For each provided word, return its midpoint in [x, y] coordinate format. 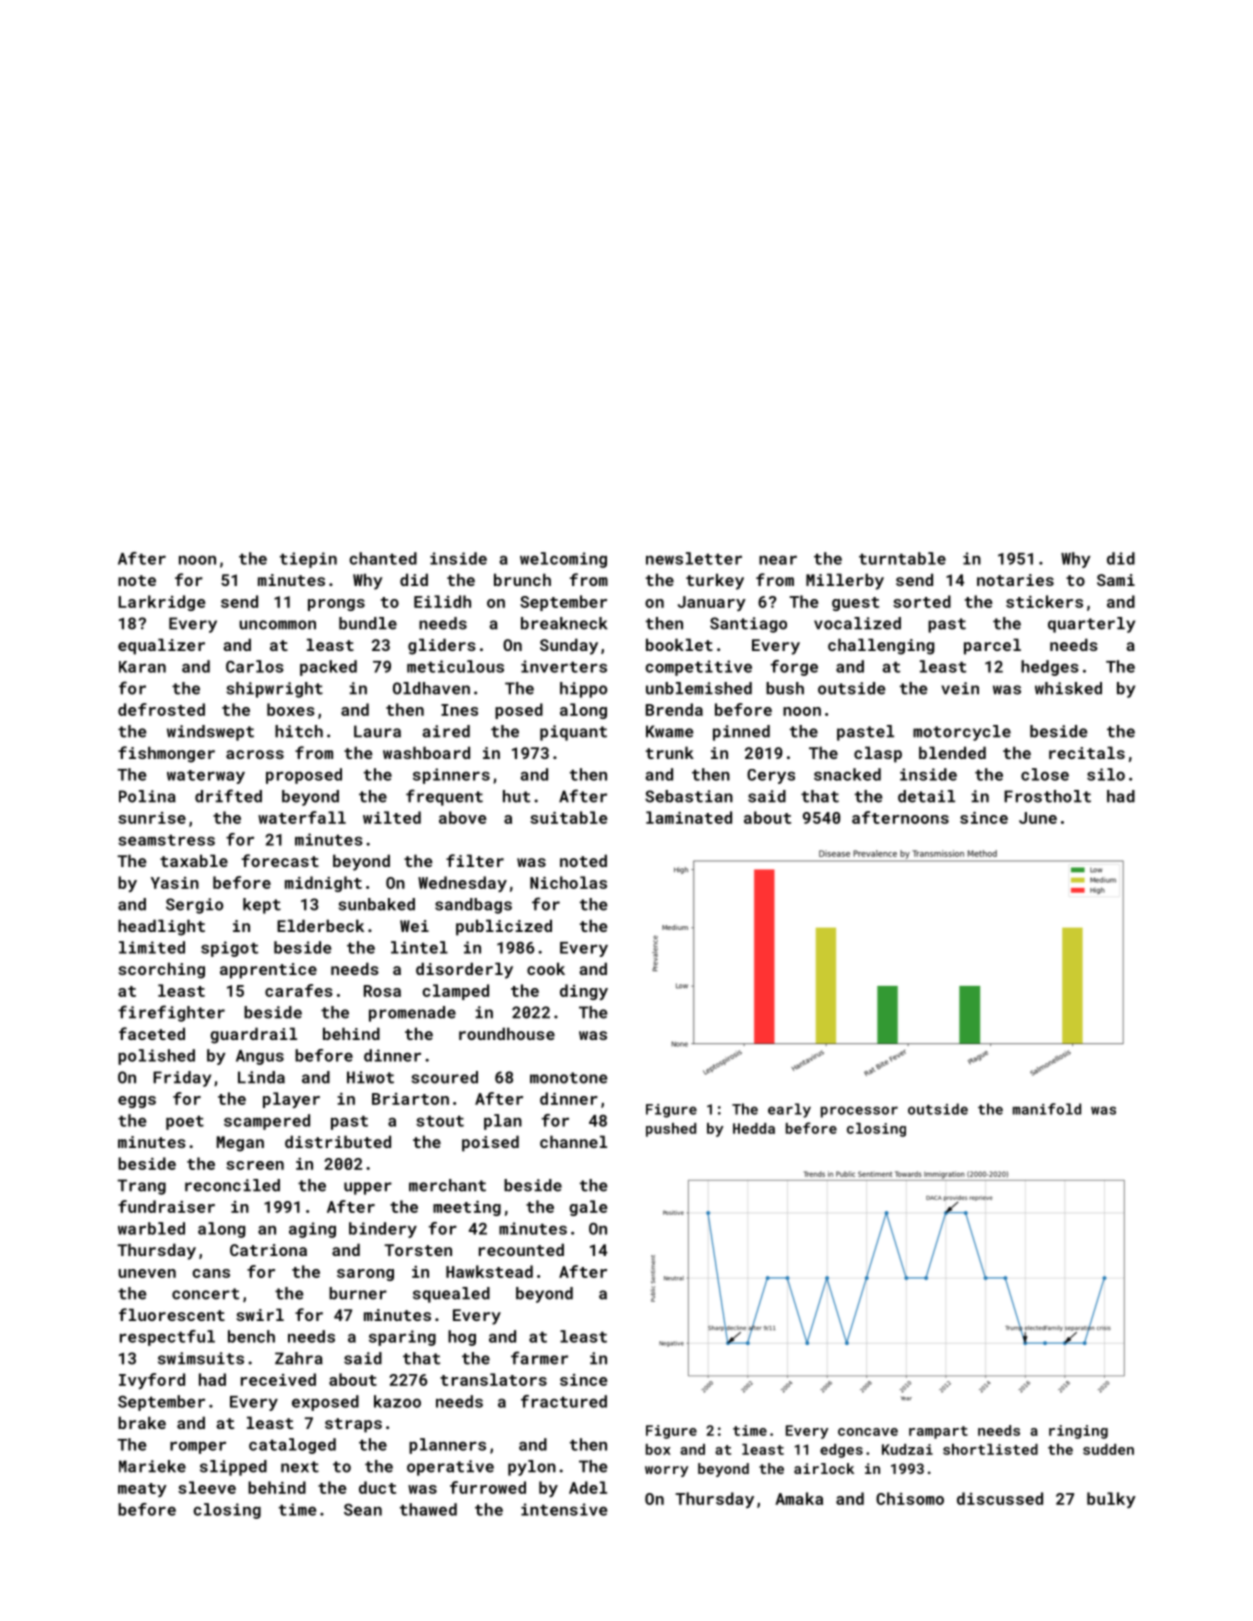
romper [198, 1447]
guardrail [253, 1035]
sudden [1108, 1449]
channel [573, 1141]
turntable [902, 558]
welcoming [563, 560]
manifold [1047, 1109]
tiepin [308, 560]
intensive [564, 1509]
